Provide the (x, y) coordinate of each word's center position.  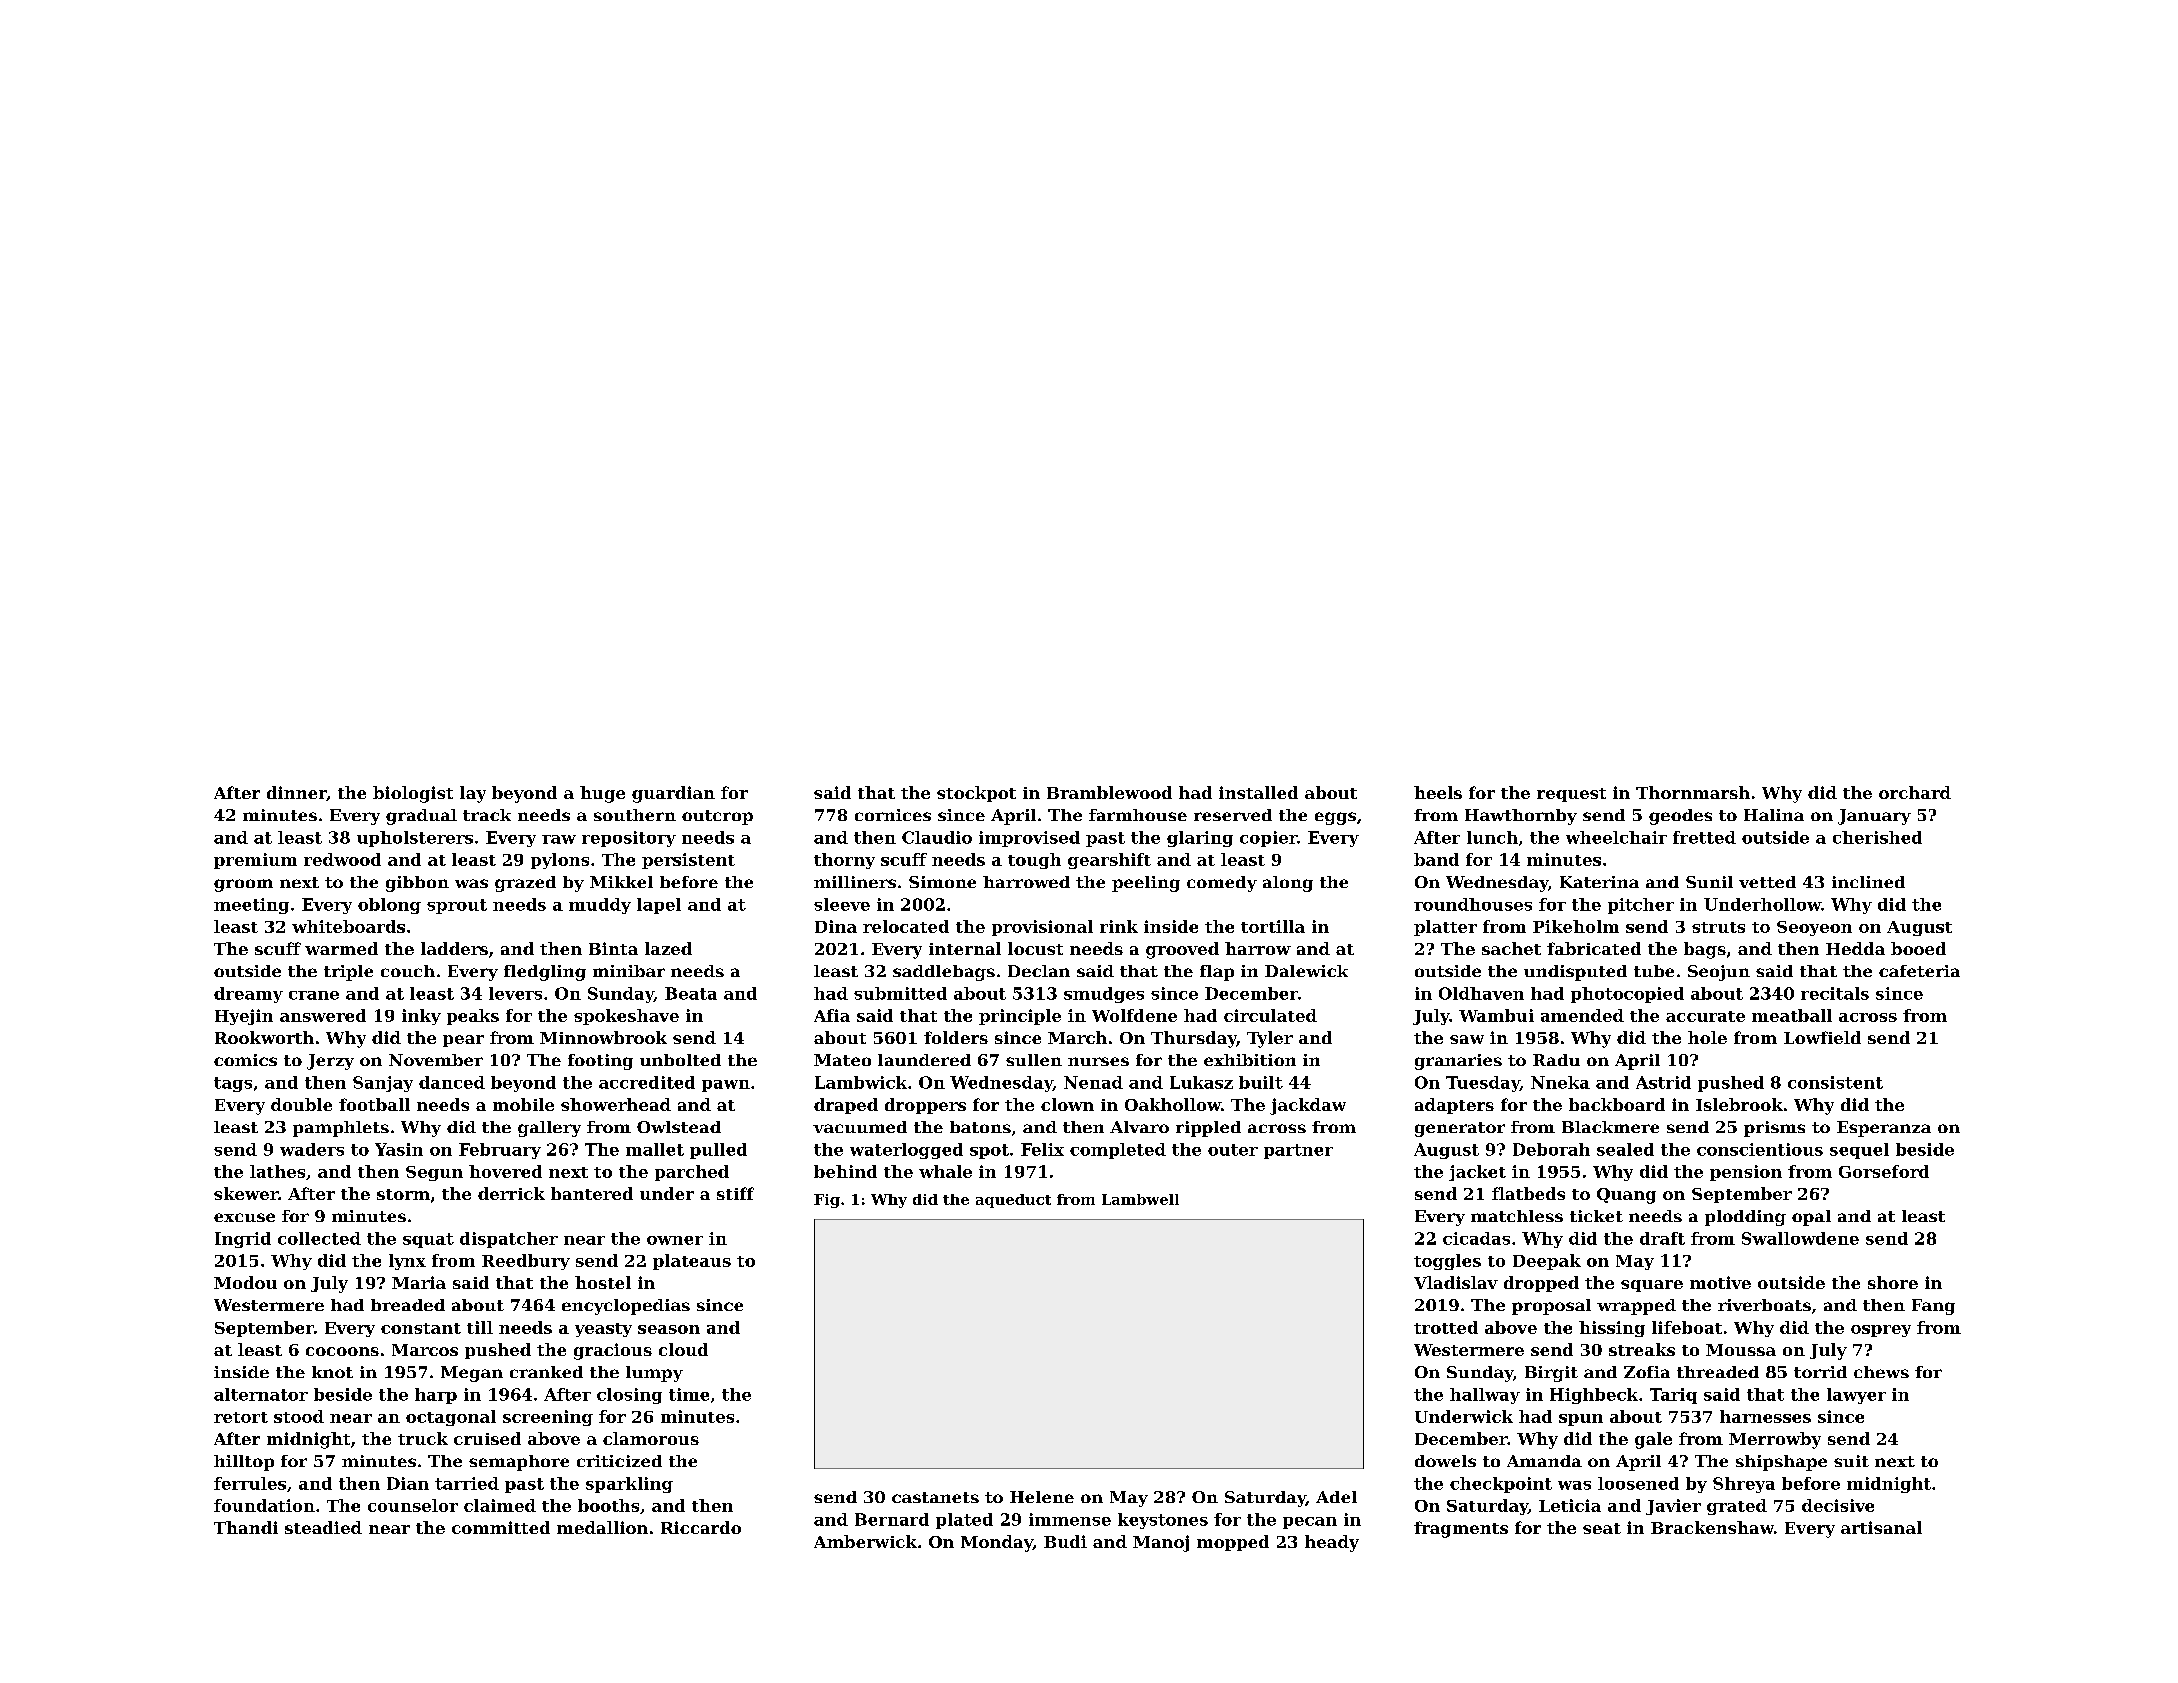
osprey (1881, 1331)
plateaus (692, 1262)
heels (1438, 792)
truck (423, 1438)
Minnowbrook (603, 1037)
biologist (413, 794)
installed (1258, 792)
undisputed (1575, 973)
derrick (511, 1193)
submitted (900, 993)
